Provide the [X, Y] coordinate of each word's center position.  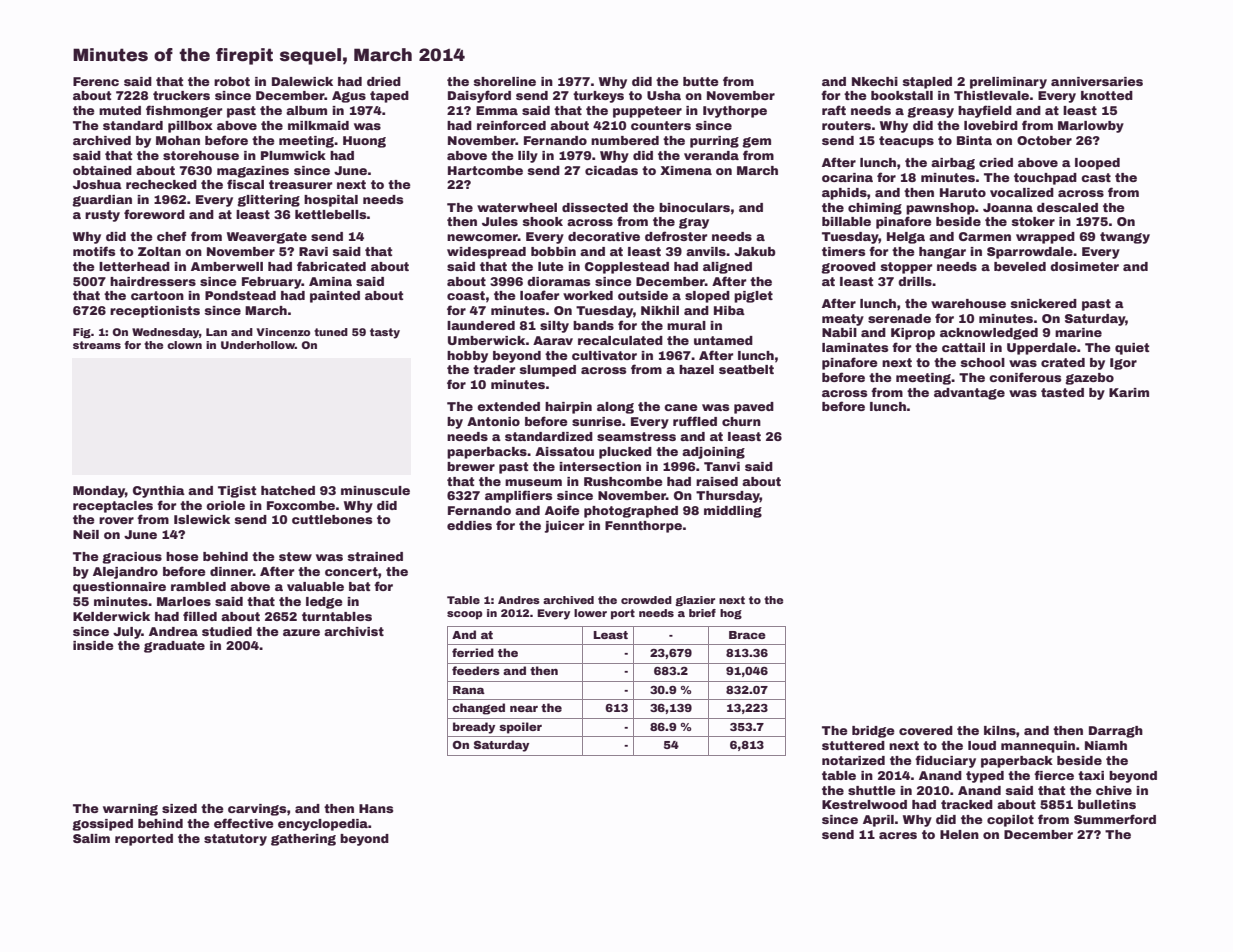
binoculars [694, 207]
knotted [1107, 95]
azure [301, 632]
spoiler [520, 728]
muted [120, 110]
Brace [747, 635]
